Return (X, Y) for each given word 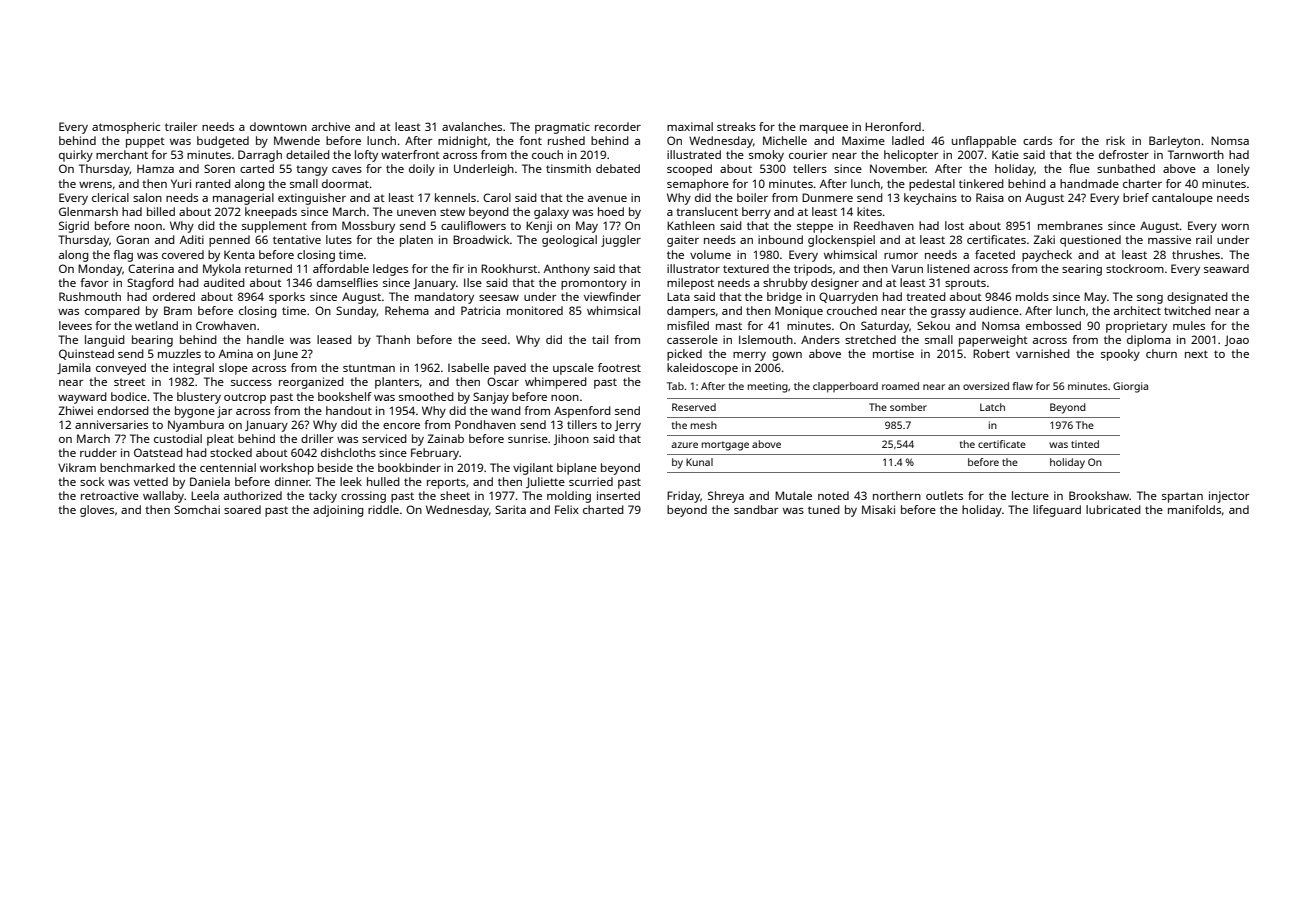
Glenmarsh (88, 211)
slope (233, 369)
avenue (607, 199)
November (898, 168)
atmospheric (126, 128)
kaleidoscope (702, 369)
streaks (736, 126)
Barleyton (1174, 142)
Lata (678, 296)
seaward (1226, 268)
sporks (287, 298)
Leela (205, 495)
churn (1161, 353)
